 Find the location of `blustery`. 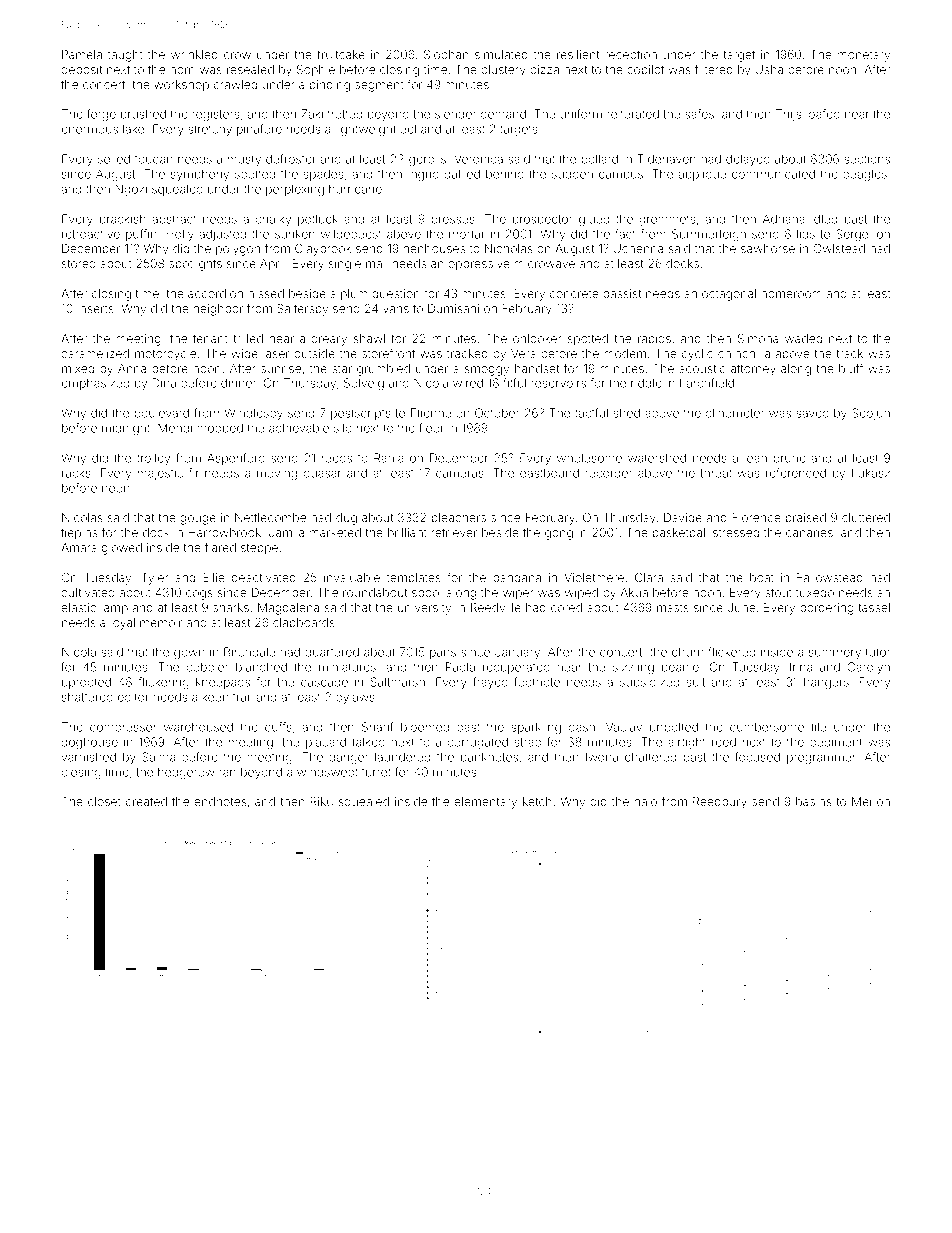

blustery is located at coordinates (504, 71).
